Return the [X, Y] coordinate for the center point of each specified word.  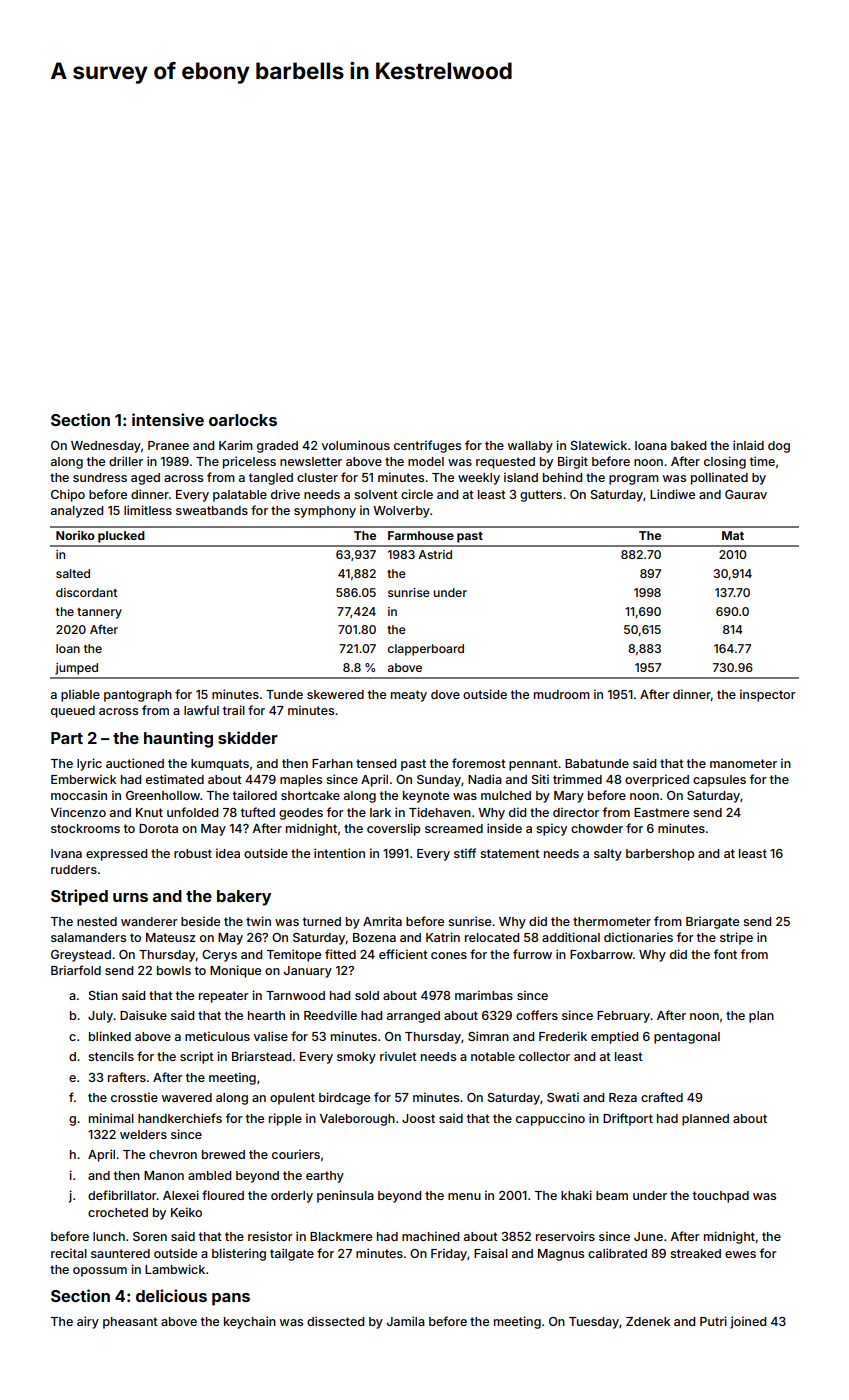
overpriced [657, 780]
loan [68, 648]
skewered [335, 694]
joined [748, 1322]
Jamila [406, 1321]
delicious [171, 1295]
